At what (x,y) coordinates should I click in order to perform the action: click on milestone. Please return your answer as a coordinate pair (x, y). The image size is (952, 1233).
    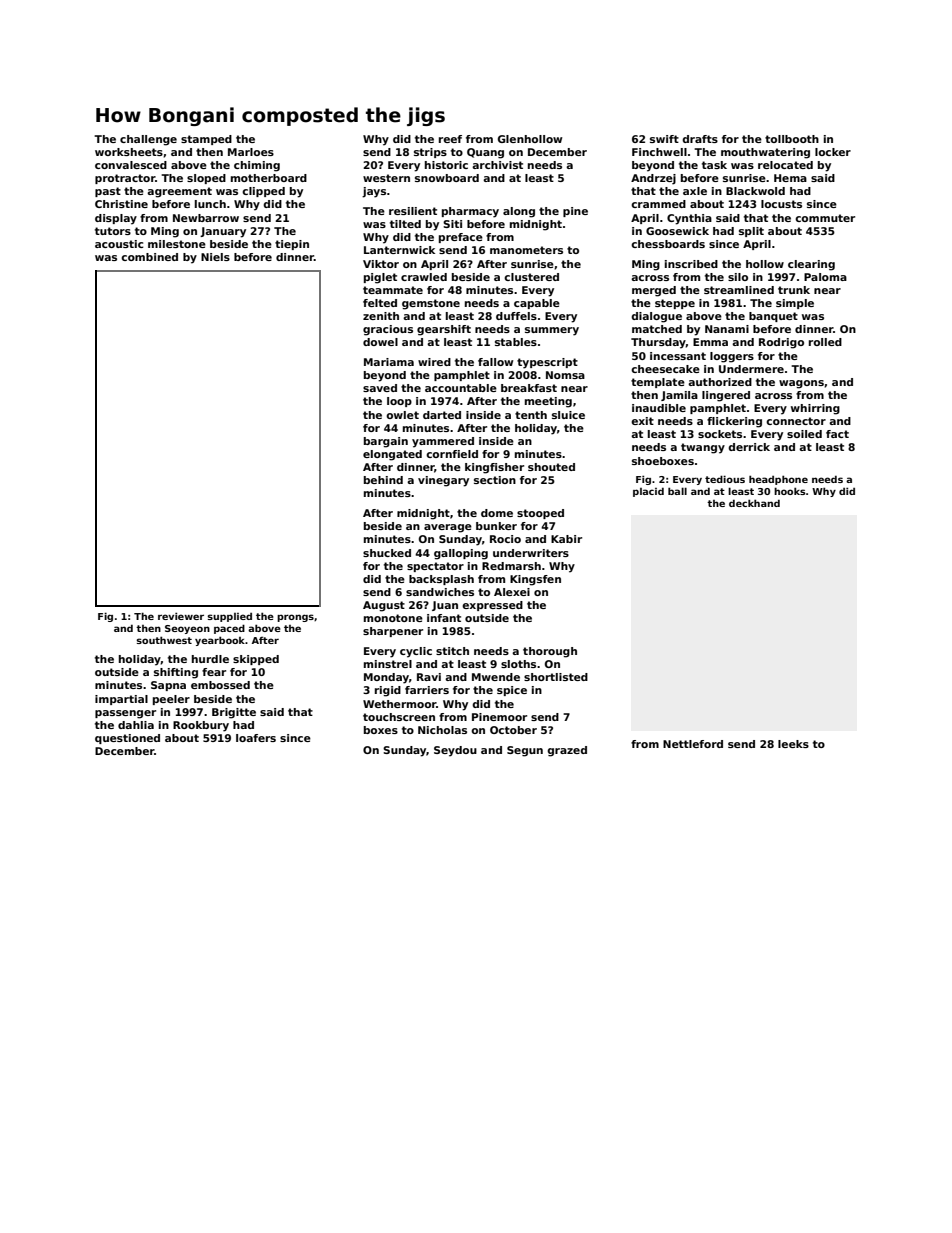
    Looking at the image, I should click on (177, 244).
